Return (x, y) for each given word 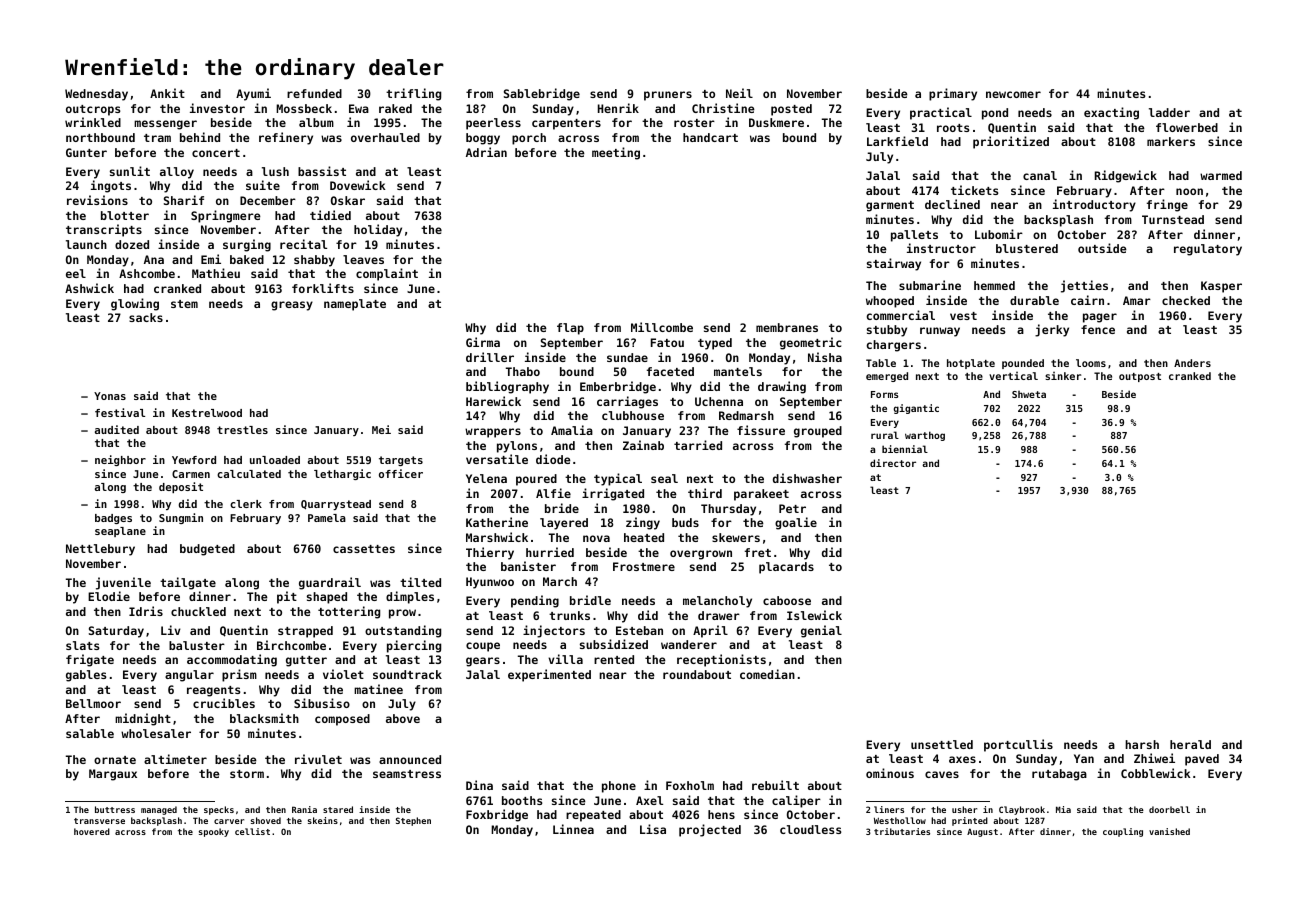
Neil (739, 93)
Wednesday (96, 95)
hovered (92, 831)
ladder (1169, 112)
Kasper (1221, 287)
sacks (146, 317)
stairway (894, 264)
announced (410, 759)
